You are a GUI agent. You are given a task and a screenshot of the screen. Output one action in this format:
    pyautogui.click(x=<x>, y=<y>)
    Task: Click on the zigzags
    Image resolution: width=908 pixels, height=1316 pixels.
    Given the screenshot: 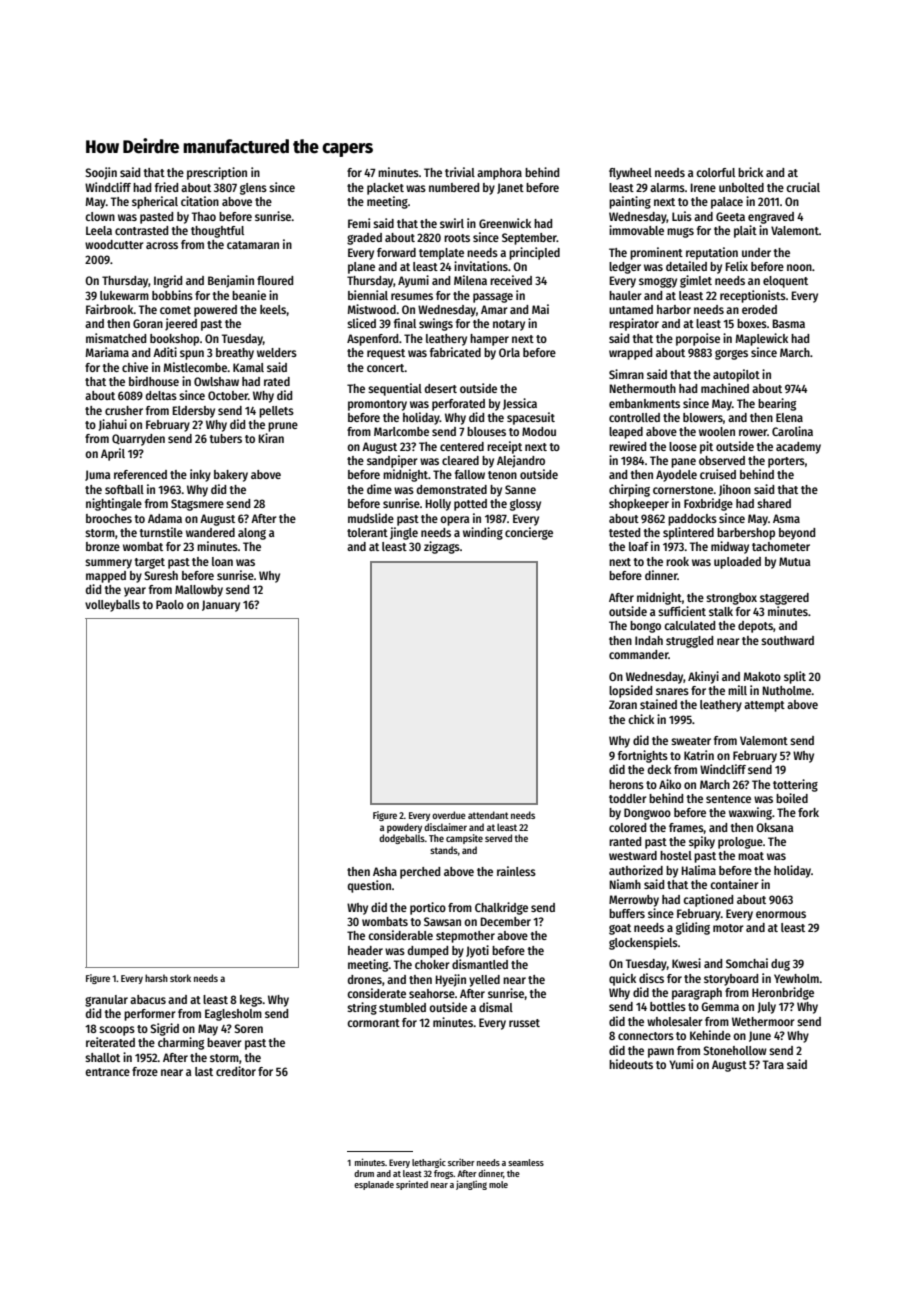 What is the action you would take?
    pyautogui.click(x=442, y=547)
